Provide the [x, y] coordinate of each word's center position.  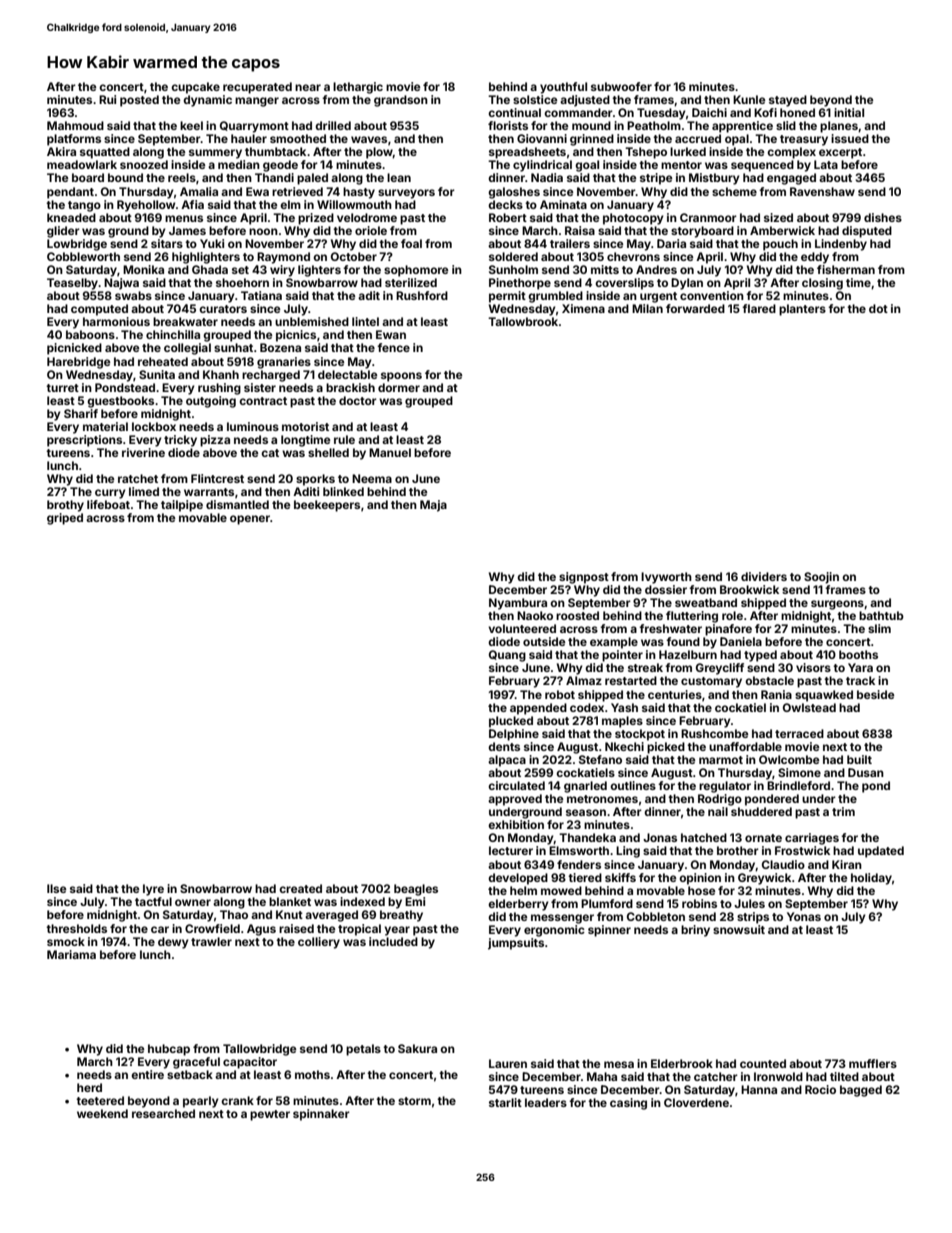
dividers [764, 576]
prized [316, 219]
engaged [791, 179]
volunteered [522, 628]
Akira [61, 151]
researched [163, 1113]
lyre [153, 890]
